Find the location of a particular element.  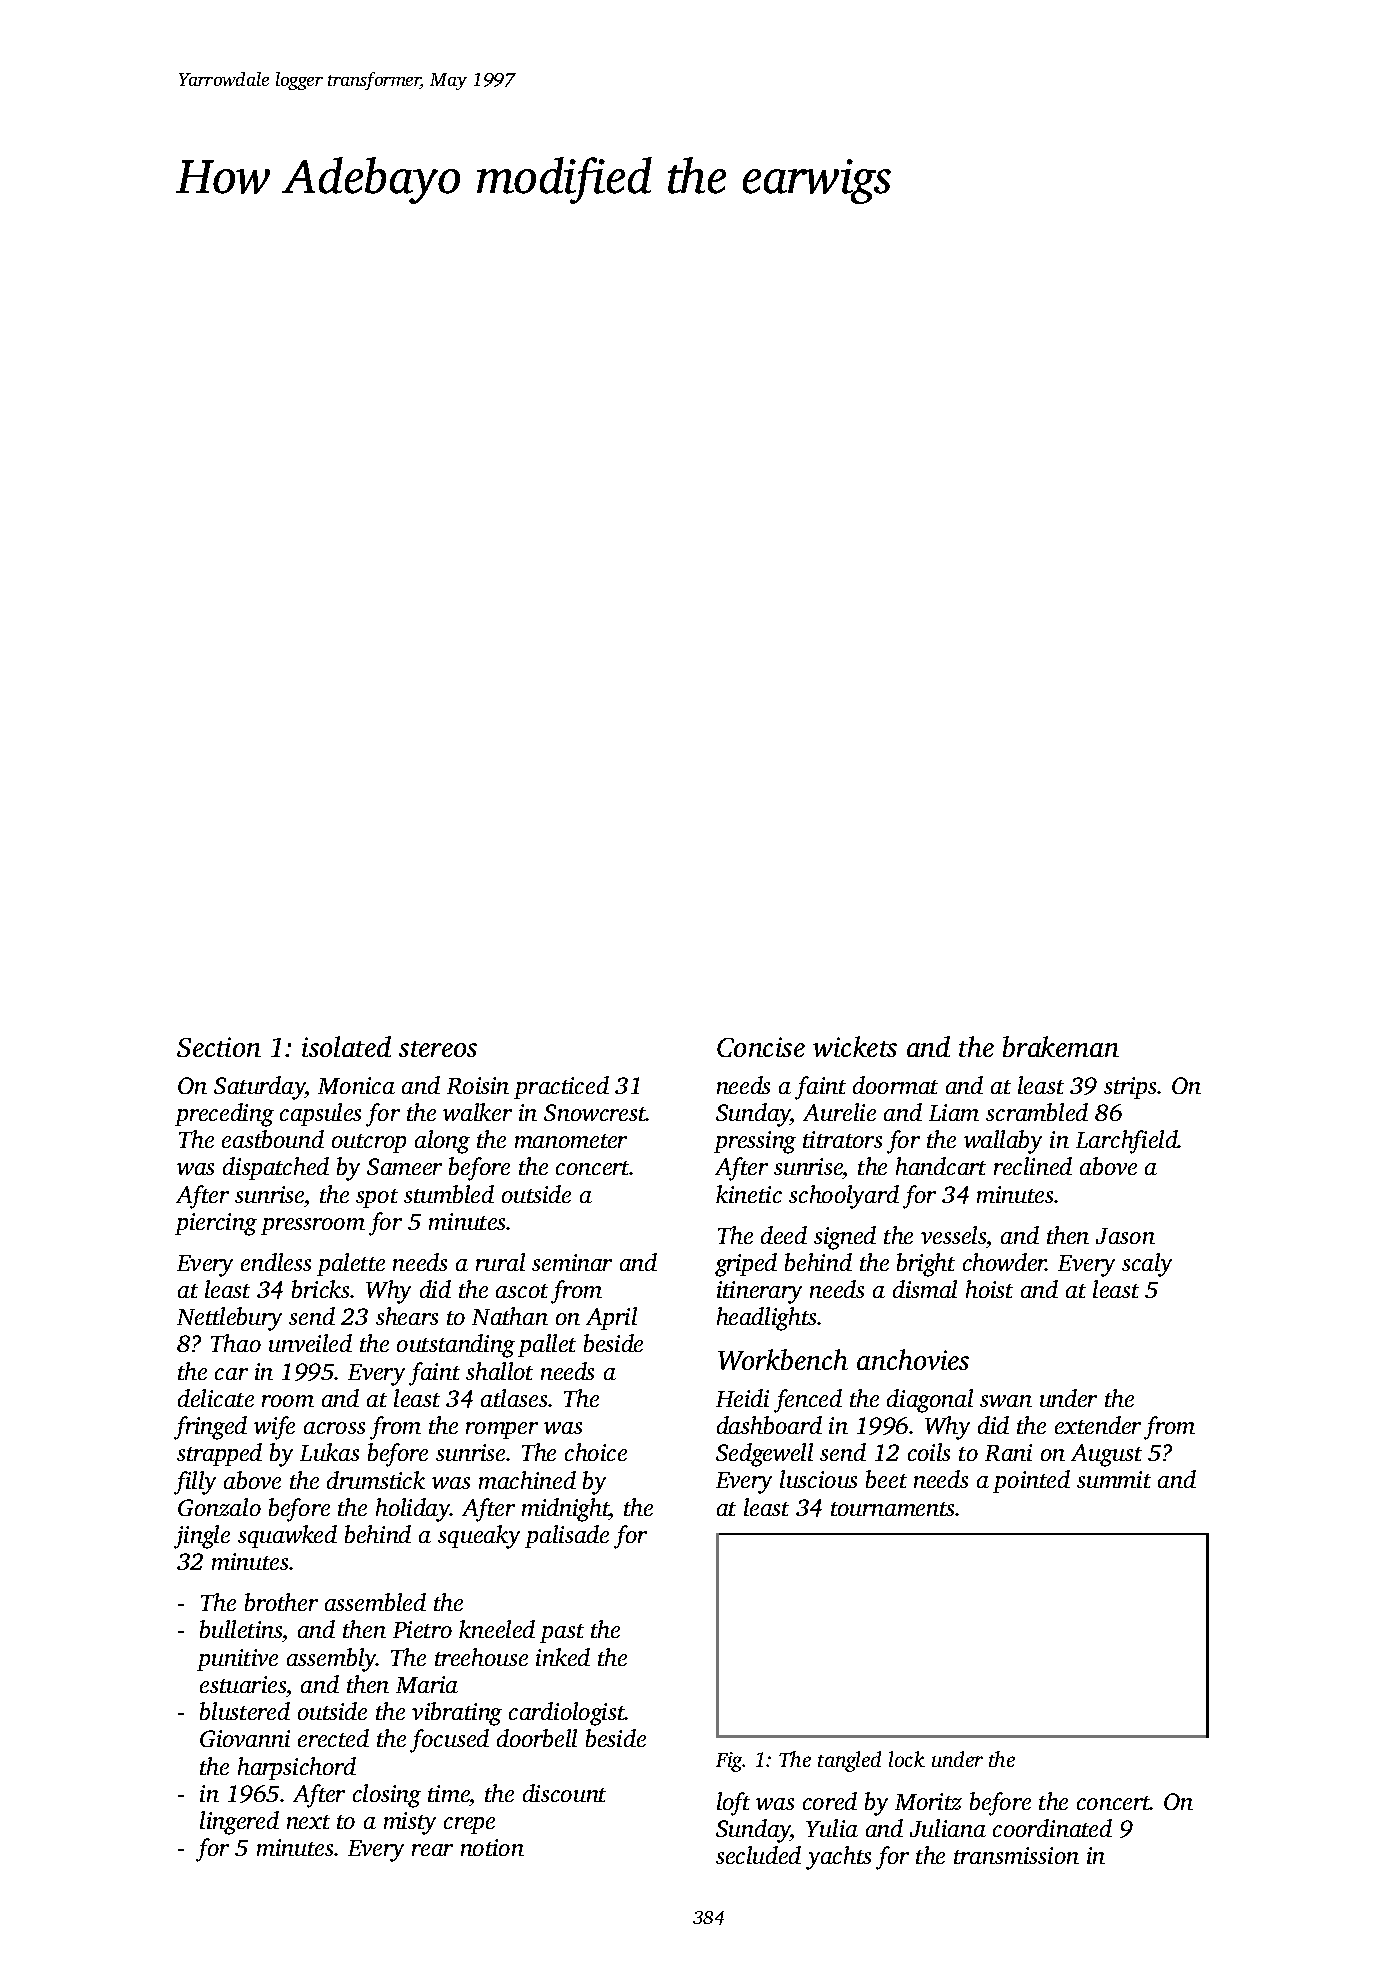

coils is located at coordinates (929, 1452).
